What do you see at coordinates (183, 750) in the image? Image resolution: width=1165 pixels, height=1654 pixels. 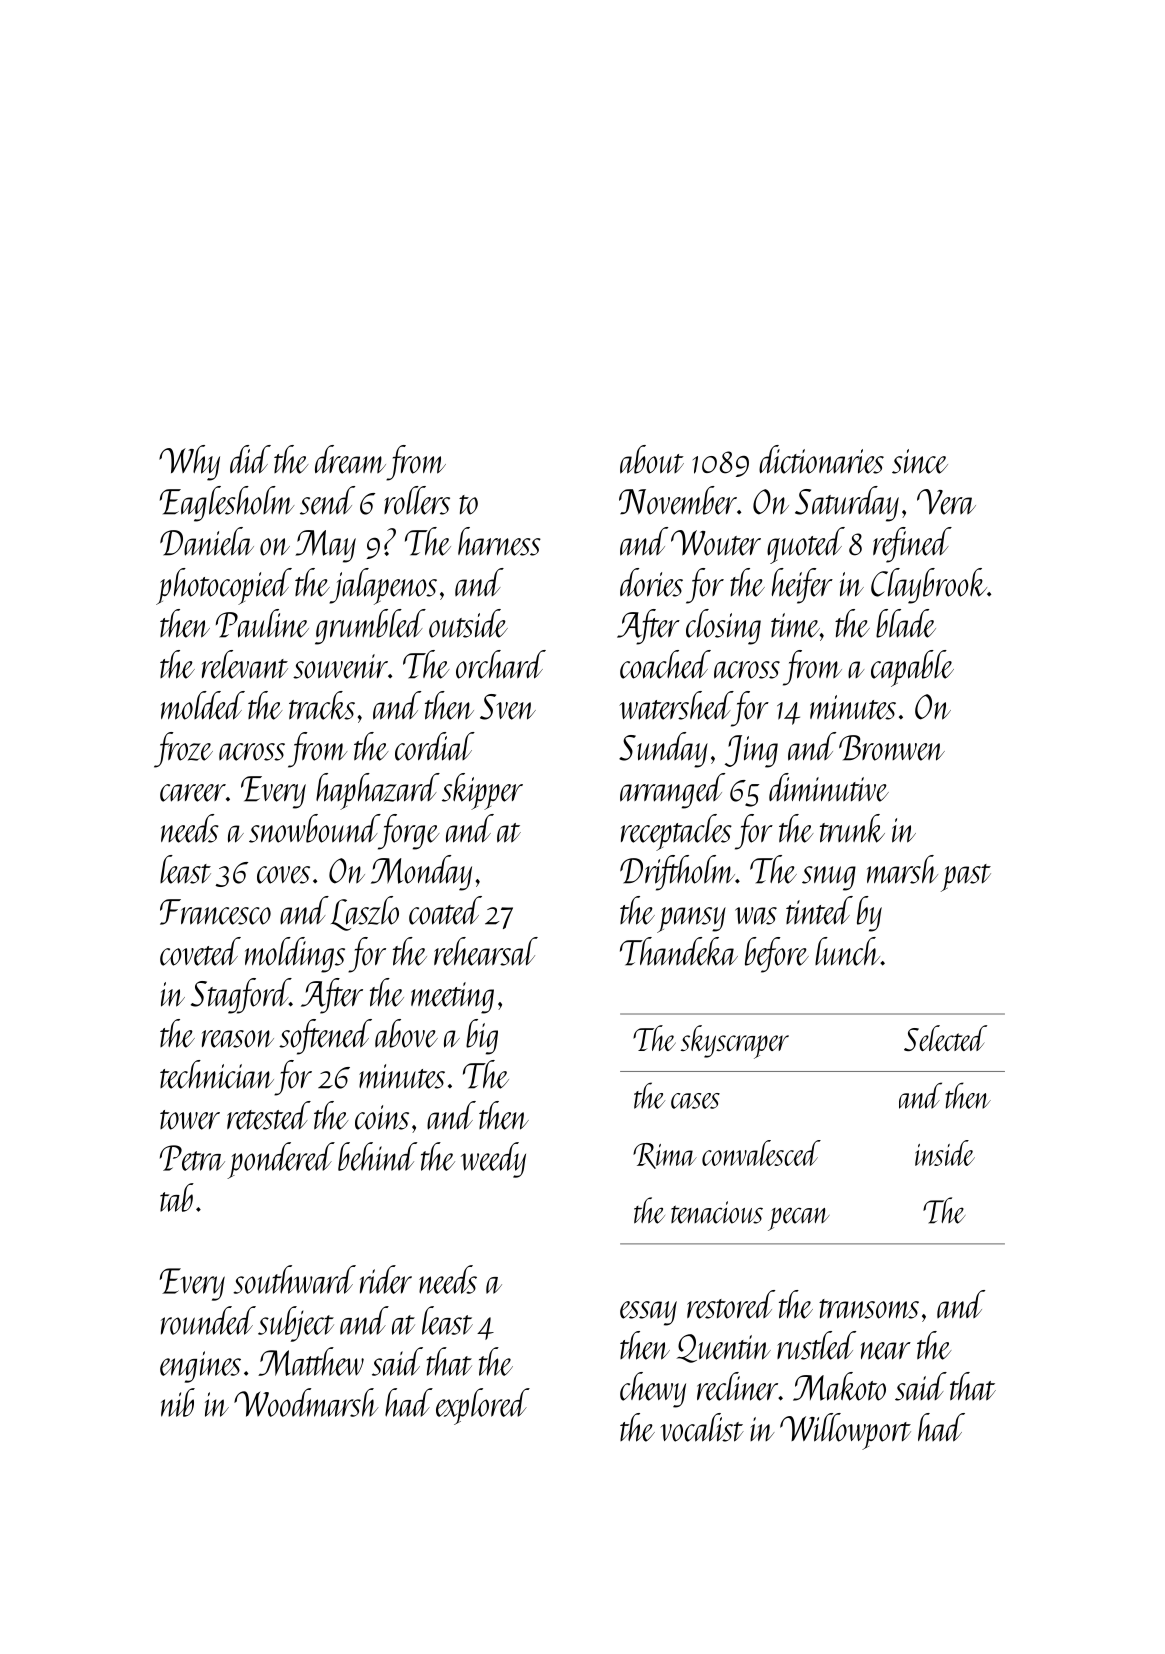 I see `froze` at bounding box center [183, 750].
